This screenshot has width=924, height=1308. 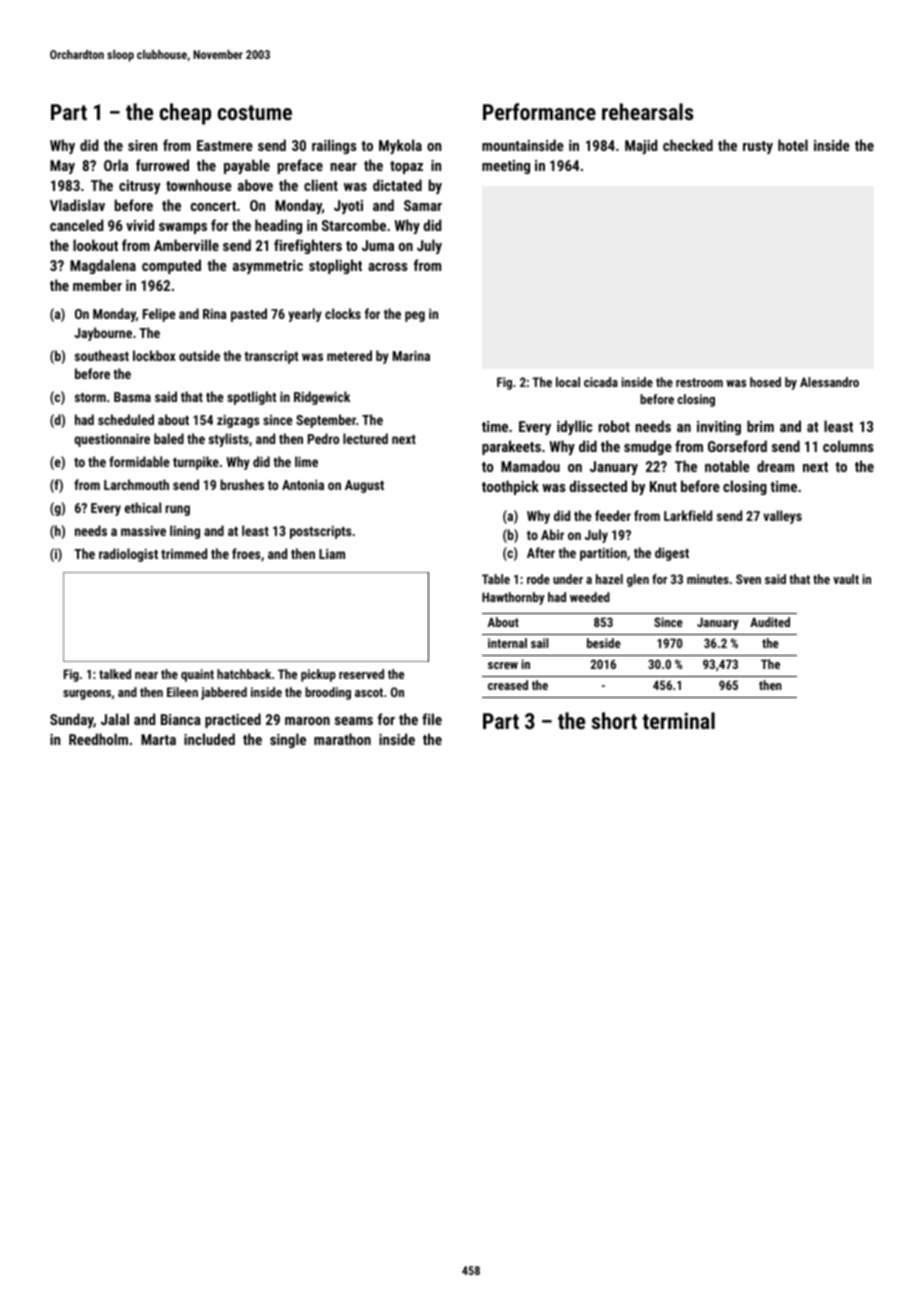 I want to click on hotel, so click(x=793, y=145).
